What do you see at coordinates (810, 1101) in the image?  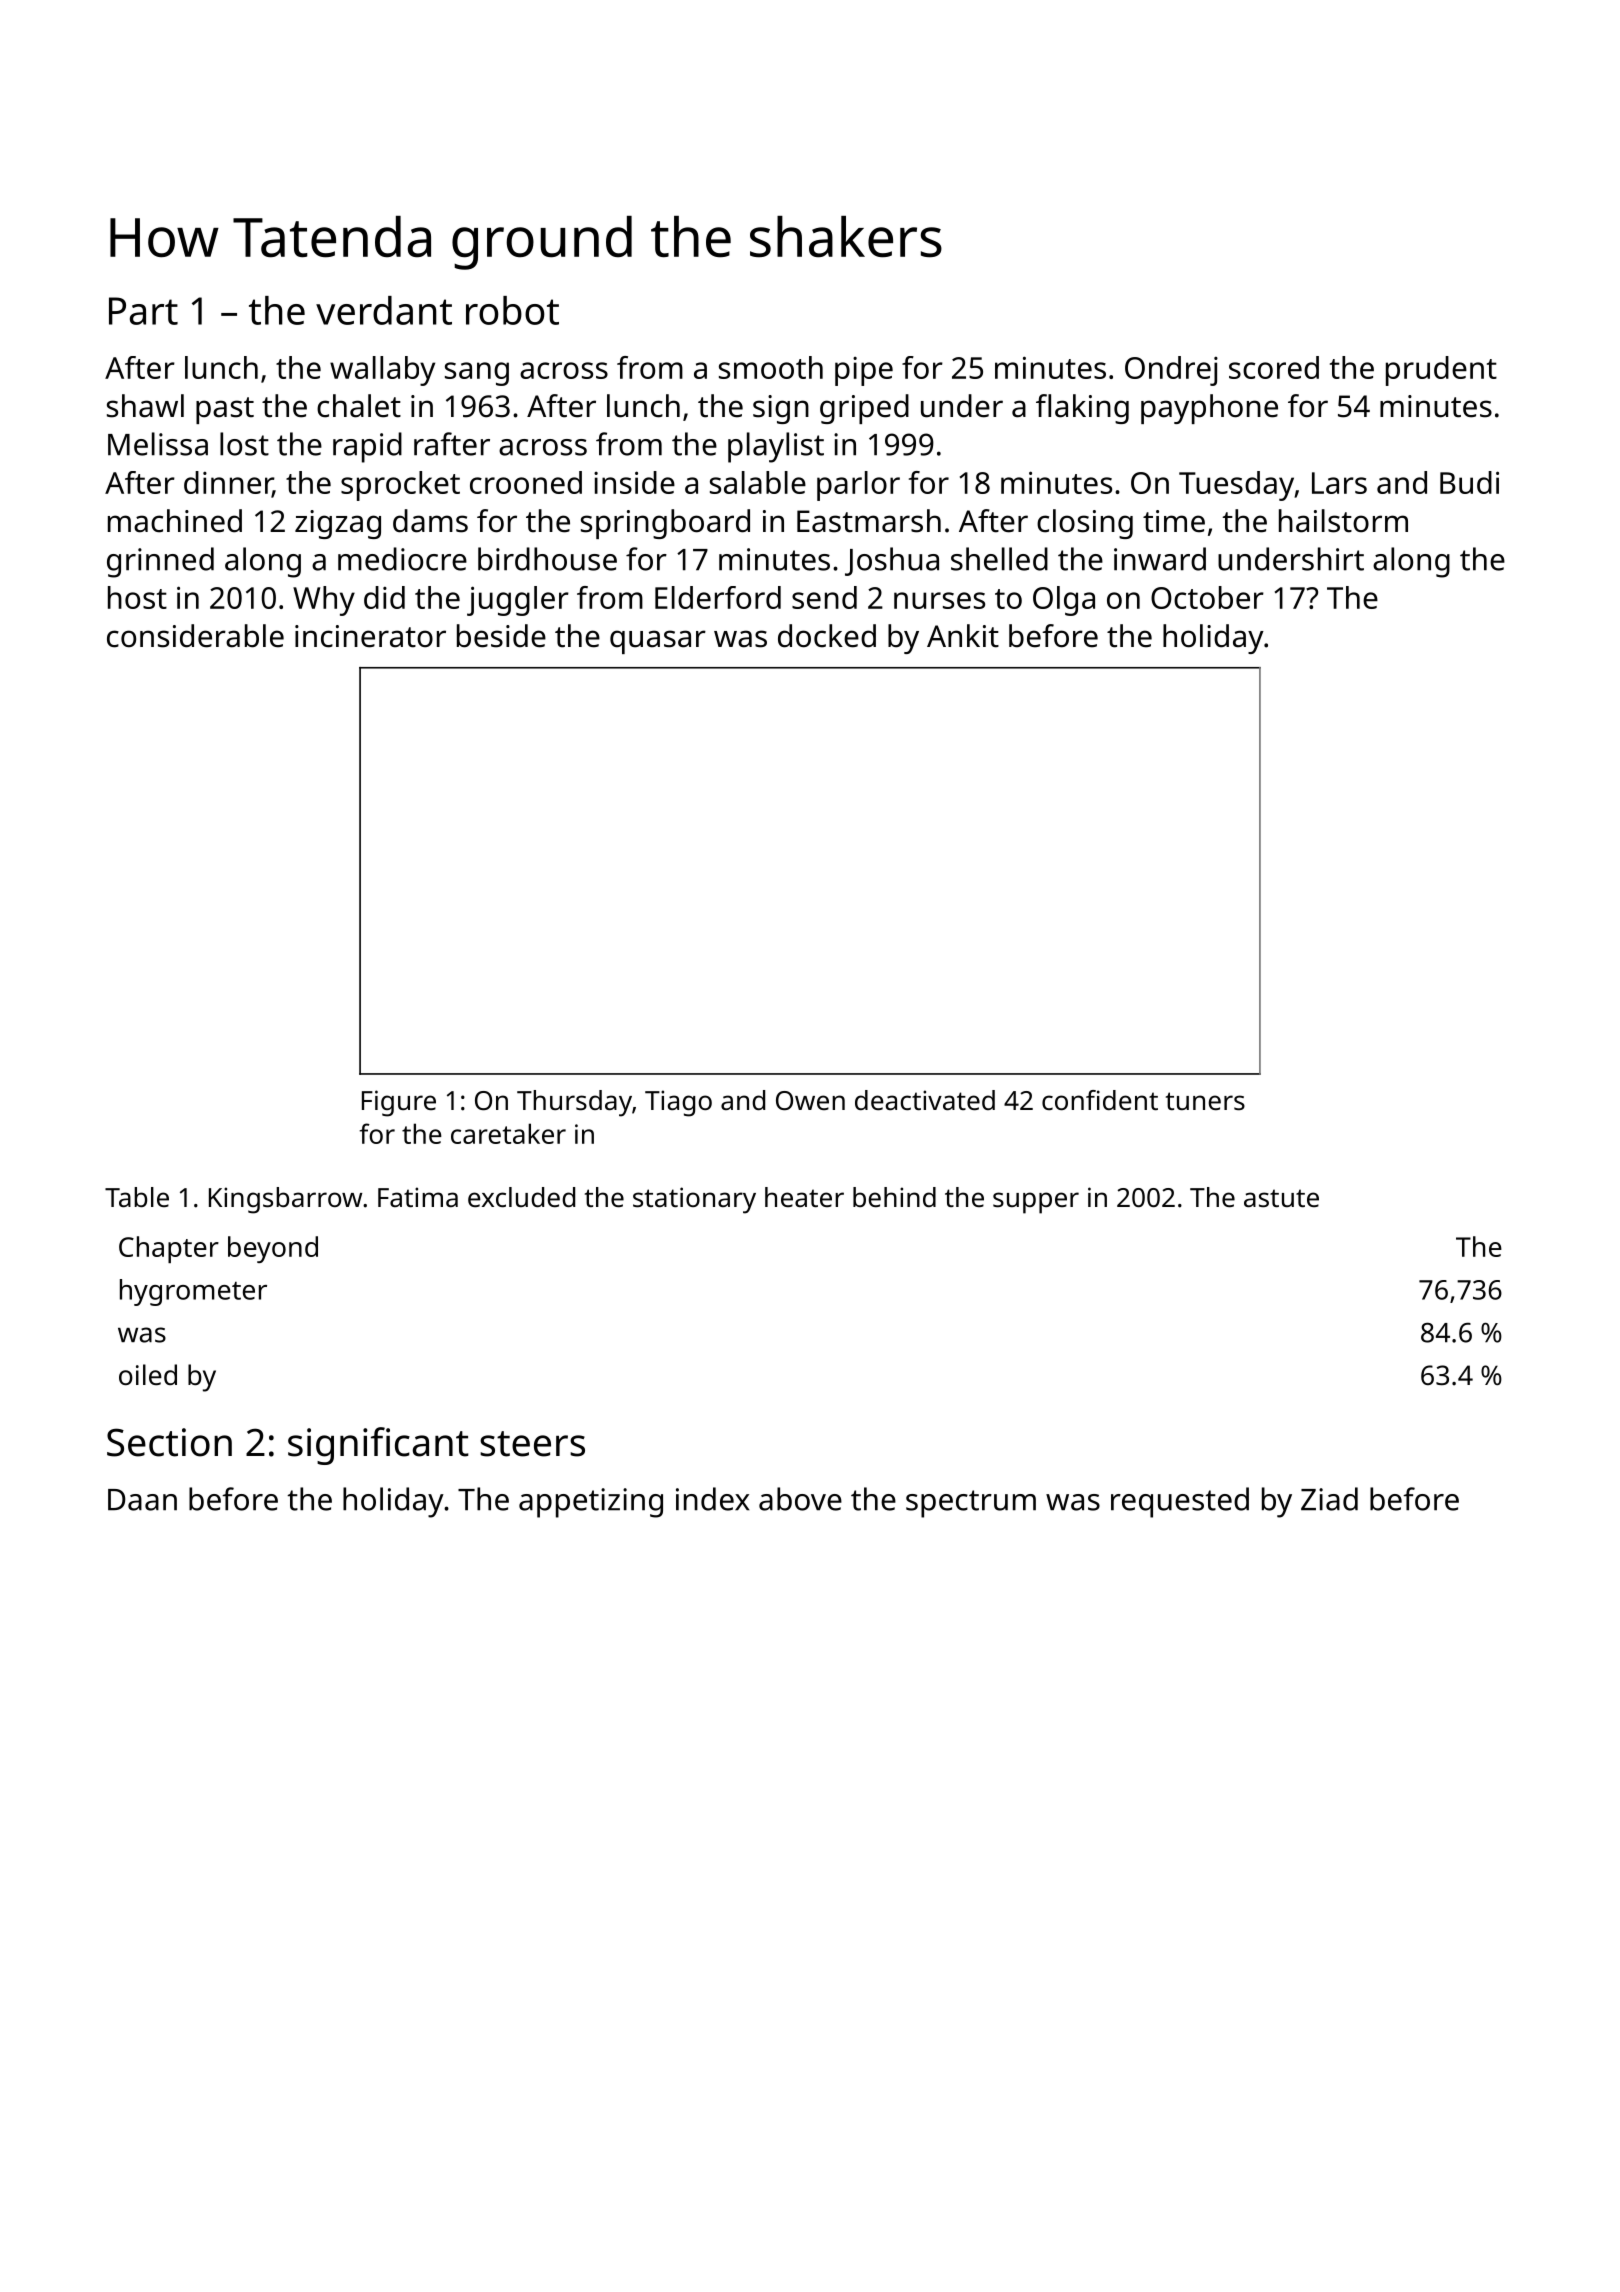 I see `Owen` at bounding box center [810, 1101].
